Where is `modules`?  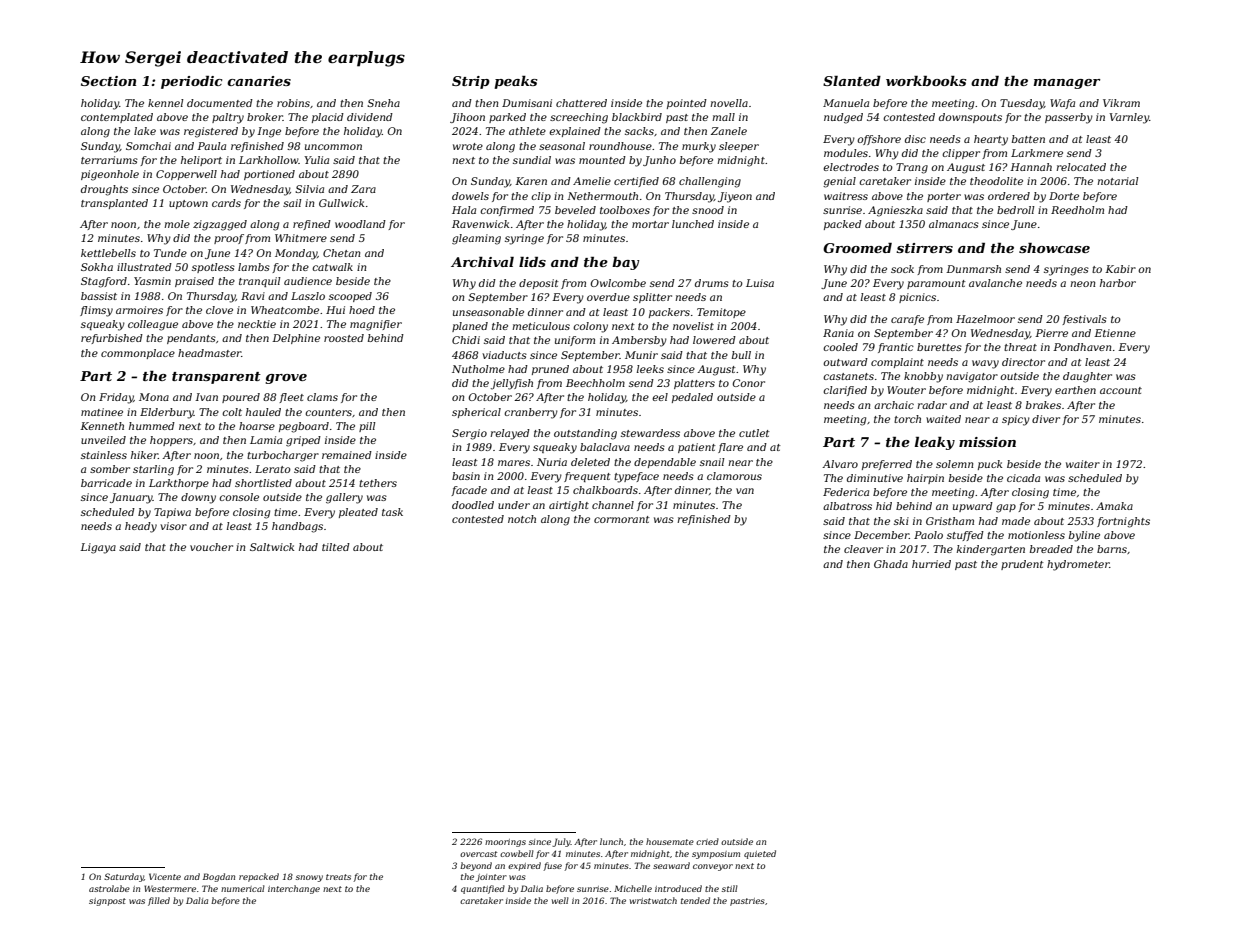 modules is located at coordinates (846, 153).
